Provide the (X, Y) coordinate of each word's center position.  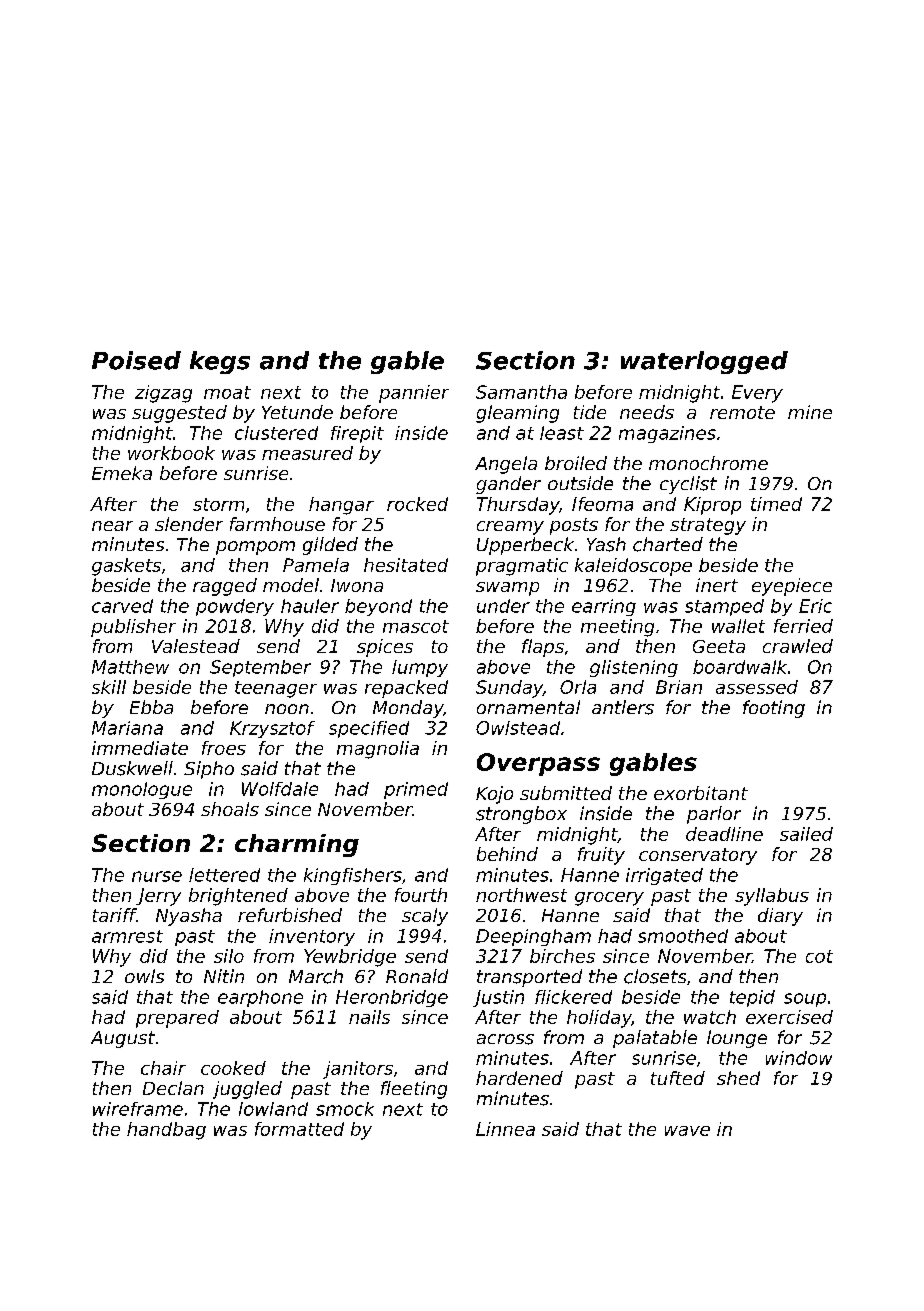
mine (810, 412)
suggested (179, 414)
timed (776, 504)
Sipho (209, 770)
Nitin (224, 976)
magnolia (378, 750)
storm (218, 504)
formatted (299, 1129)
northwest (521, 895)
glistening (634, 668)
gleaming (517, 414)
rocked (417, 504)
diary (780, 917)
